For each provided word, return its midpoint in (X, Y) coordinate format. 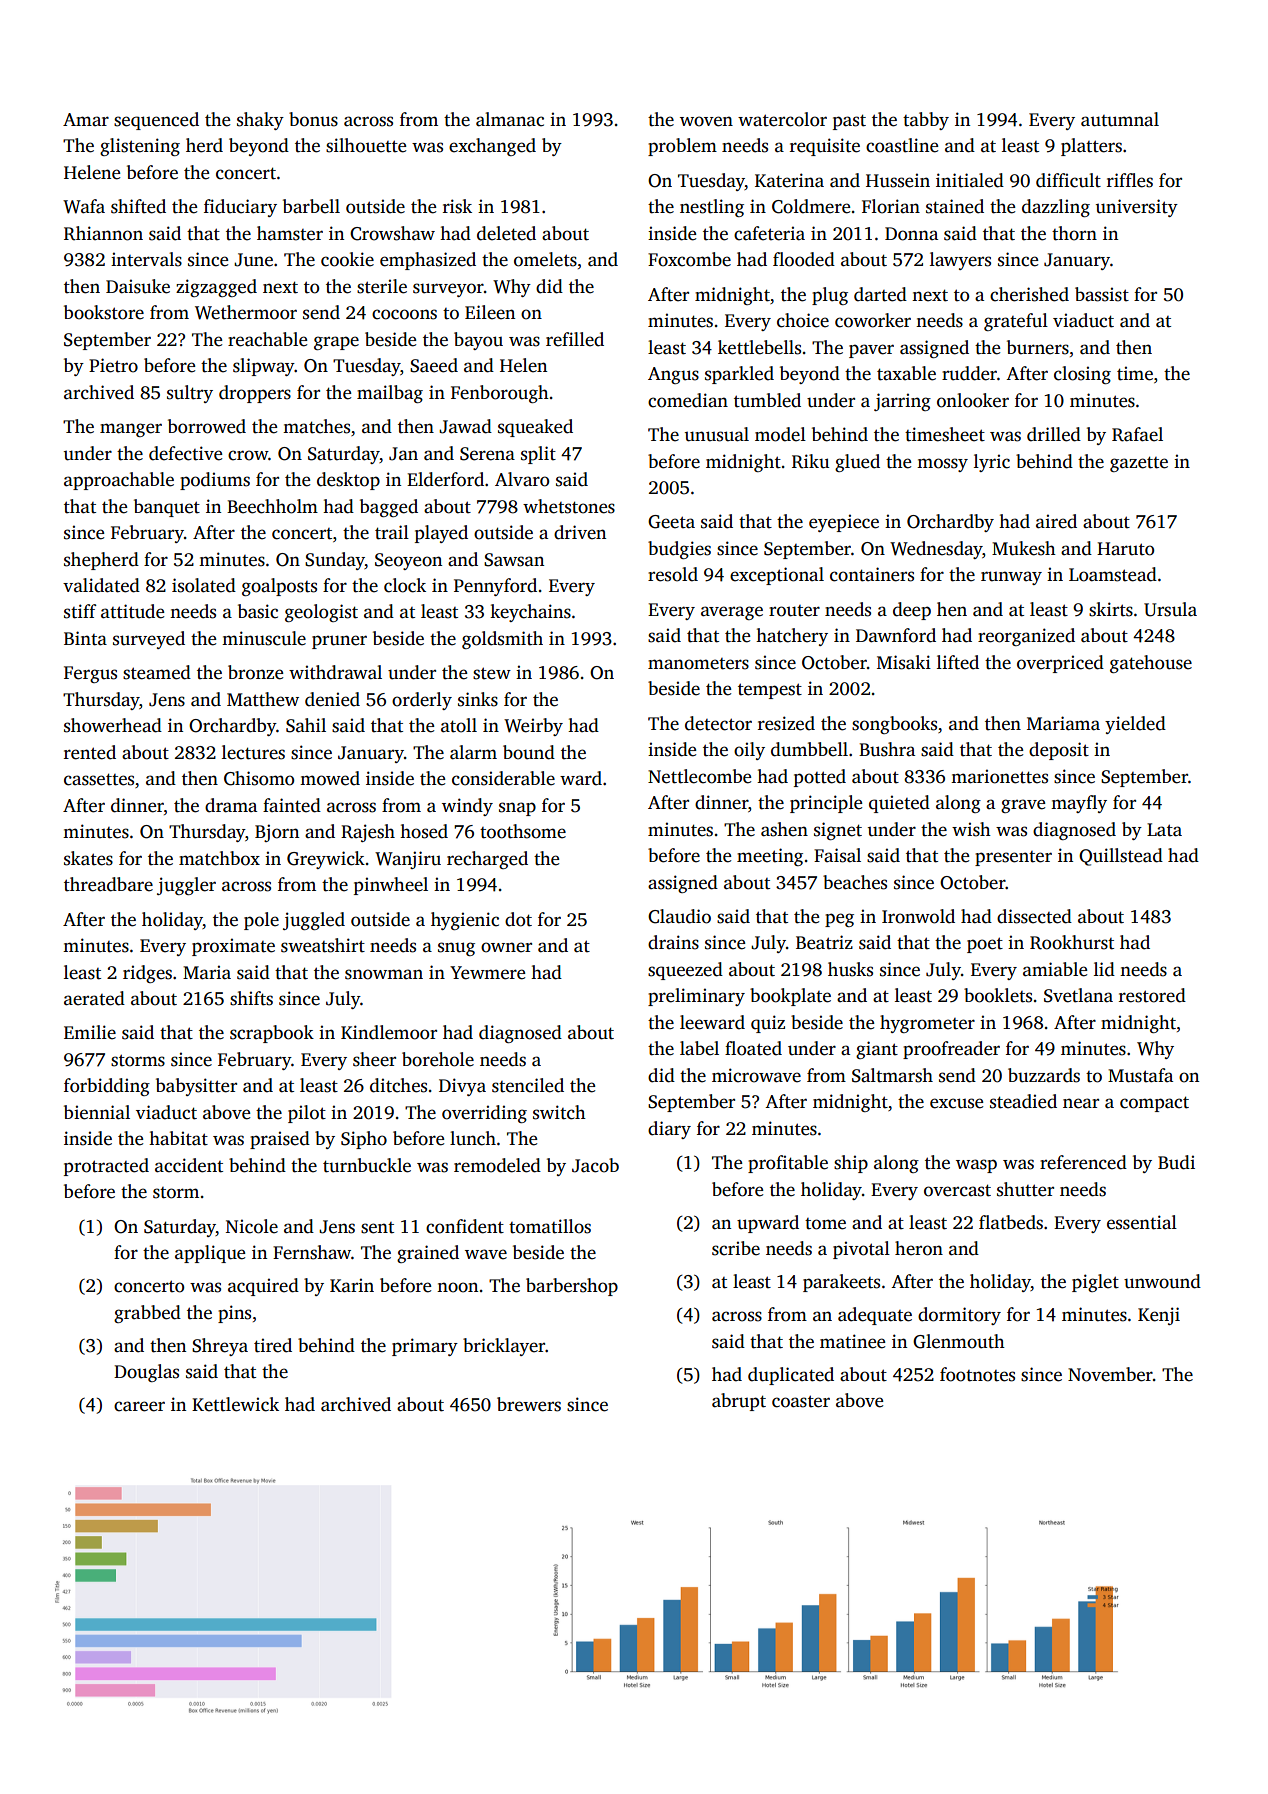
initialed (970, 180)
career (139, 1406)
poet (985, 945)
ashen (784, 829)
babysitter (196, 1087)
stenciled (528, 1085)
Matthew (263, 699)
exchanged (492, 147)
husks (850, 969)
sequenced (156, 121)
